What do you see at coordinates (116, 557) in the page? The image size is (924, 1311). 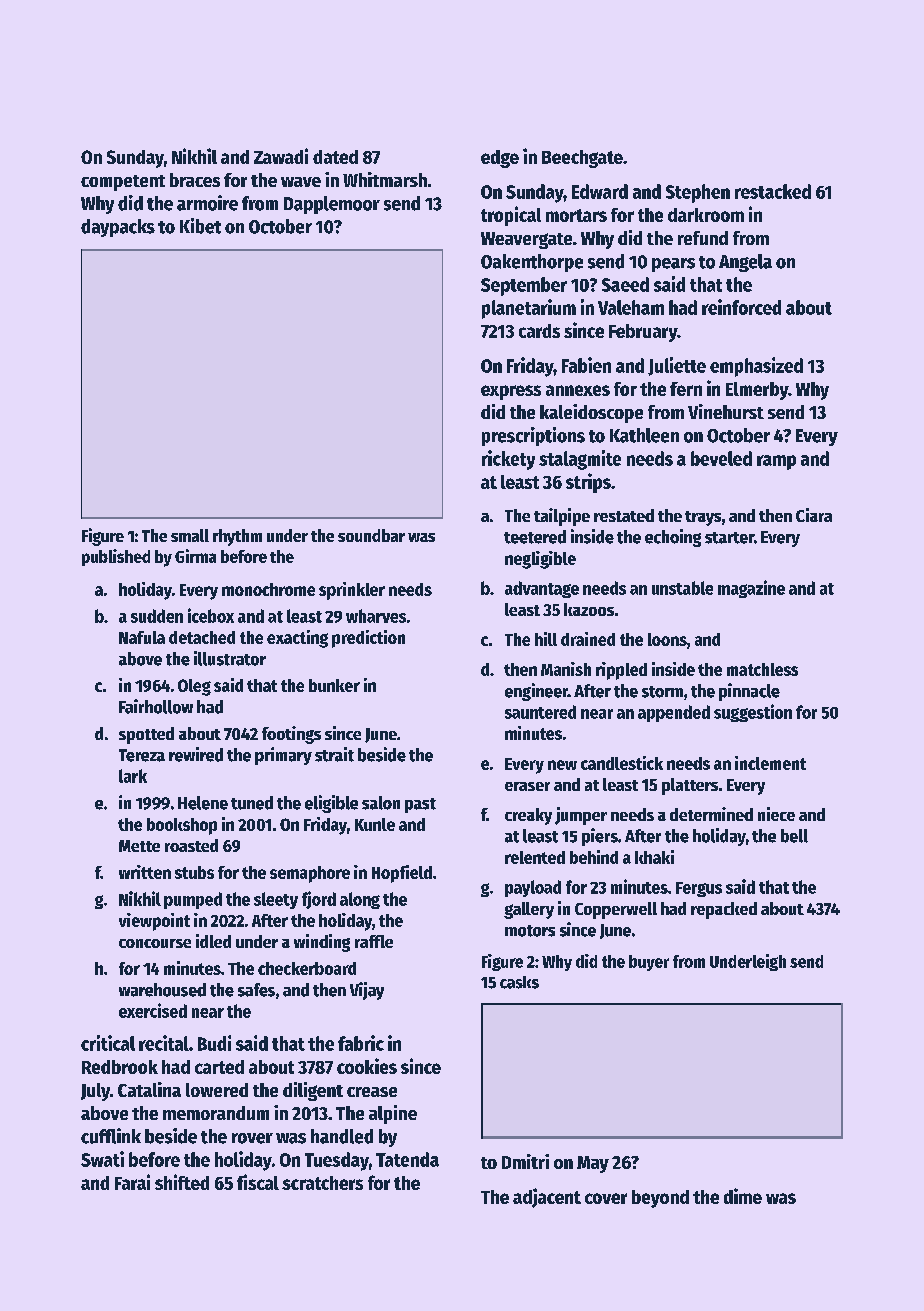 I see `published` at bounding box center [116, 557].
